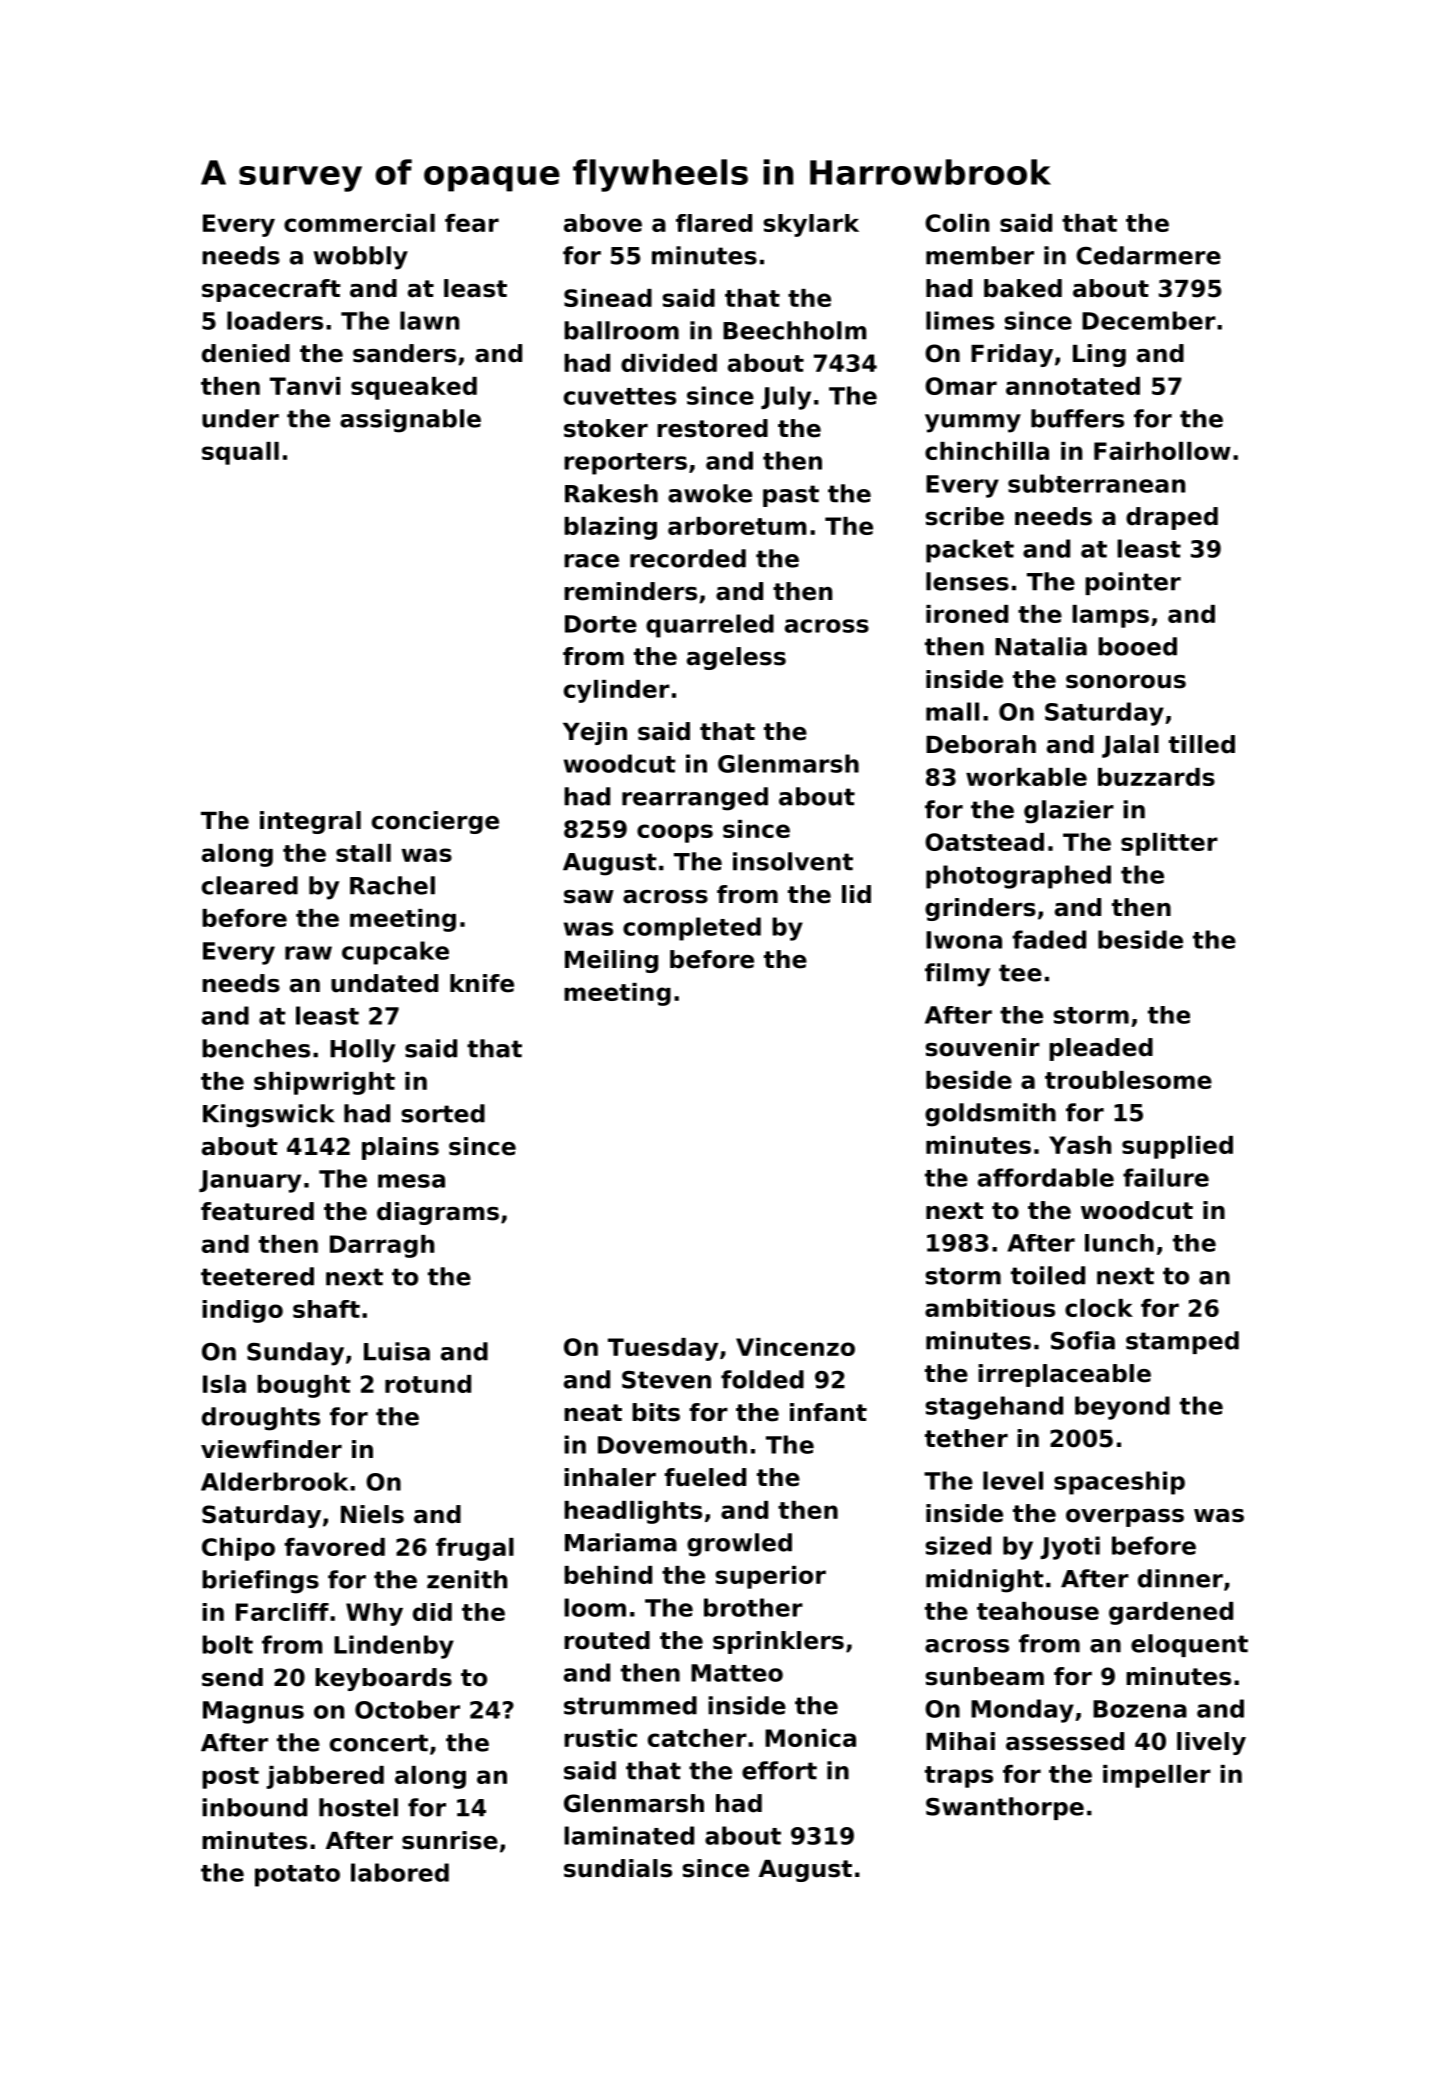 The image size is (1450, 2100). Describe the element at coordinates (1177, 1147) in the screenshot. I see `supplied` at that location.
